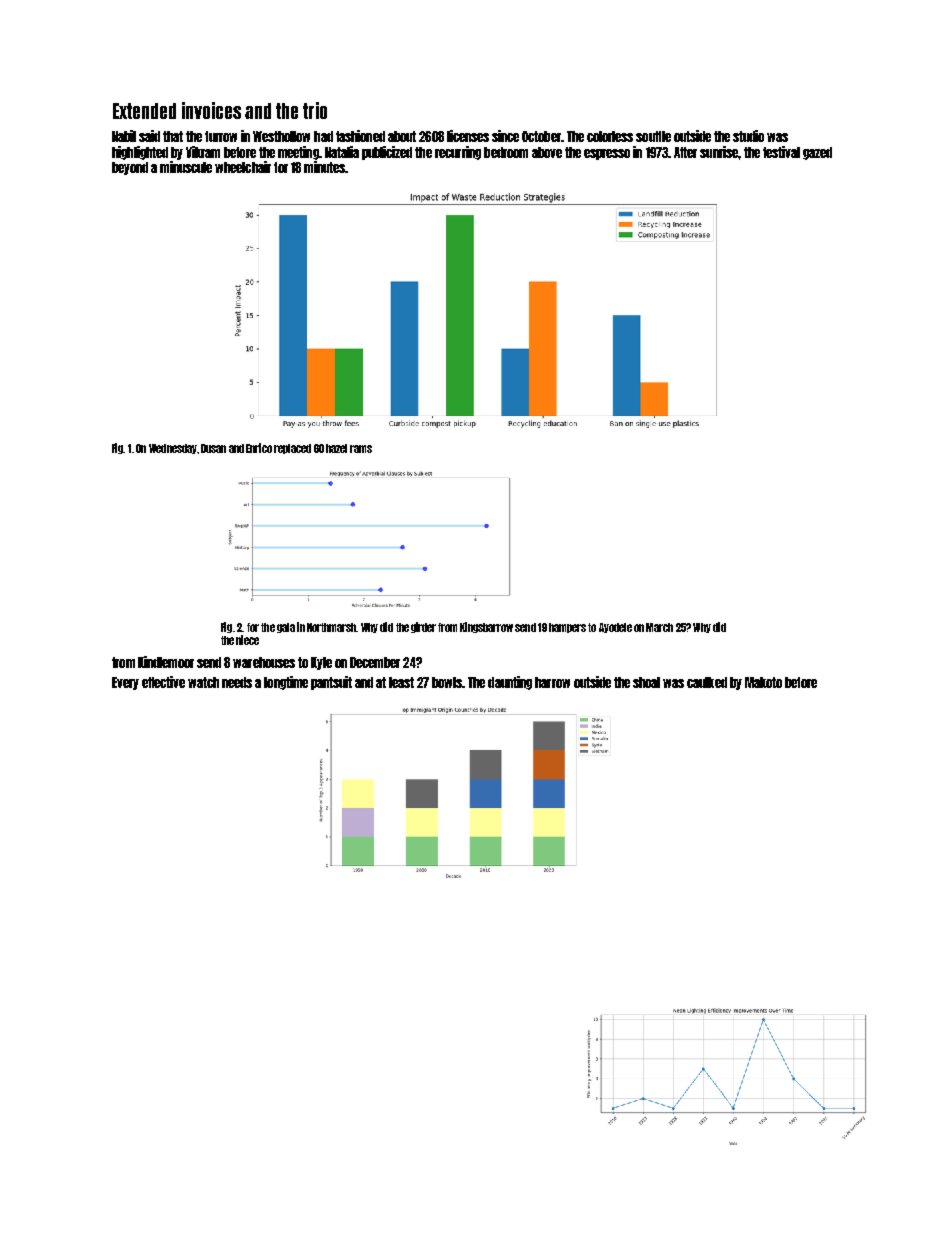 The height and width of the document is (1233, 952). Describe the element at coordinates (336, 448) in the document. I see `hazel` at that location.
